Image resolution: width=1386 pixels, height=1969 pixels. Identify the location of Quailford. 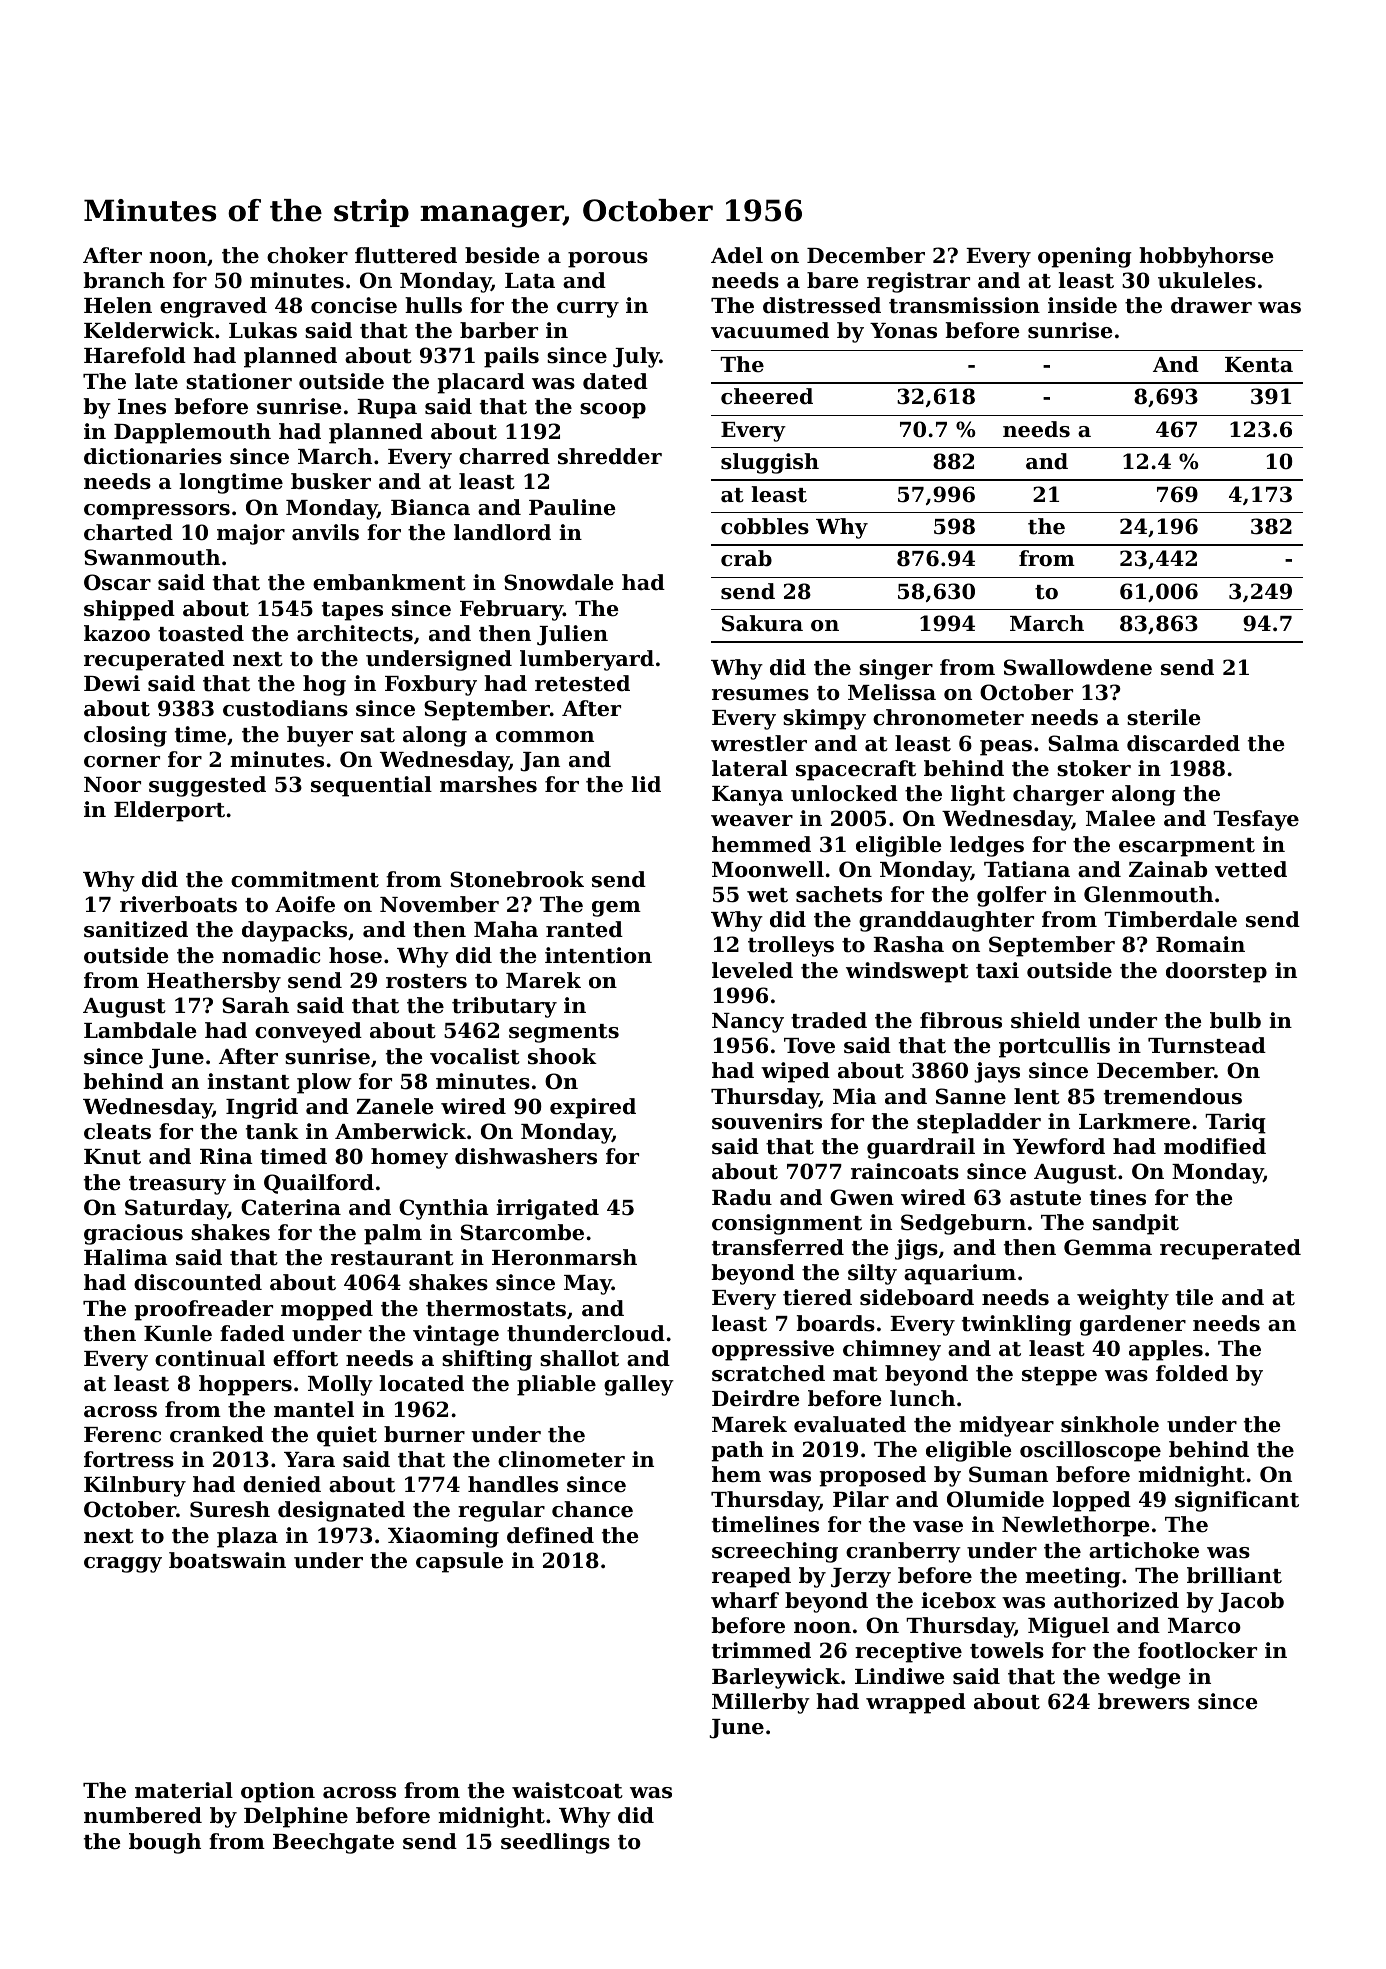
(319, 1184).
